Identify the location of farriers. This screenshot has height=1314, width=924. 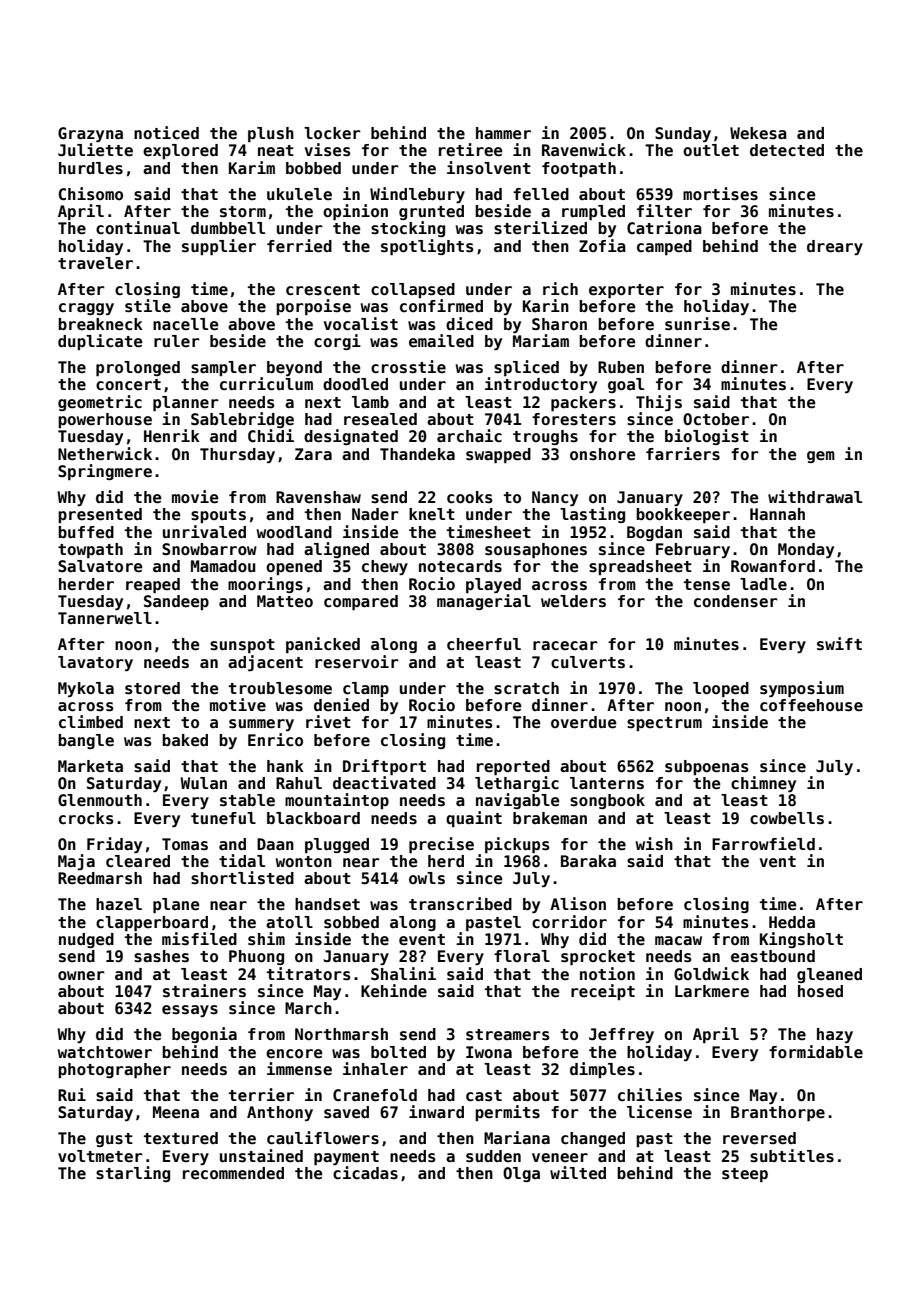
(683, 454).
